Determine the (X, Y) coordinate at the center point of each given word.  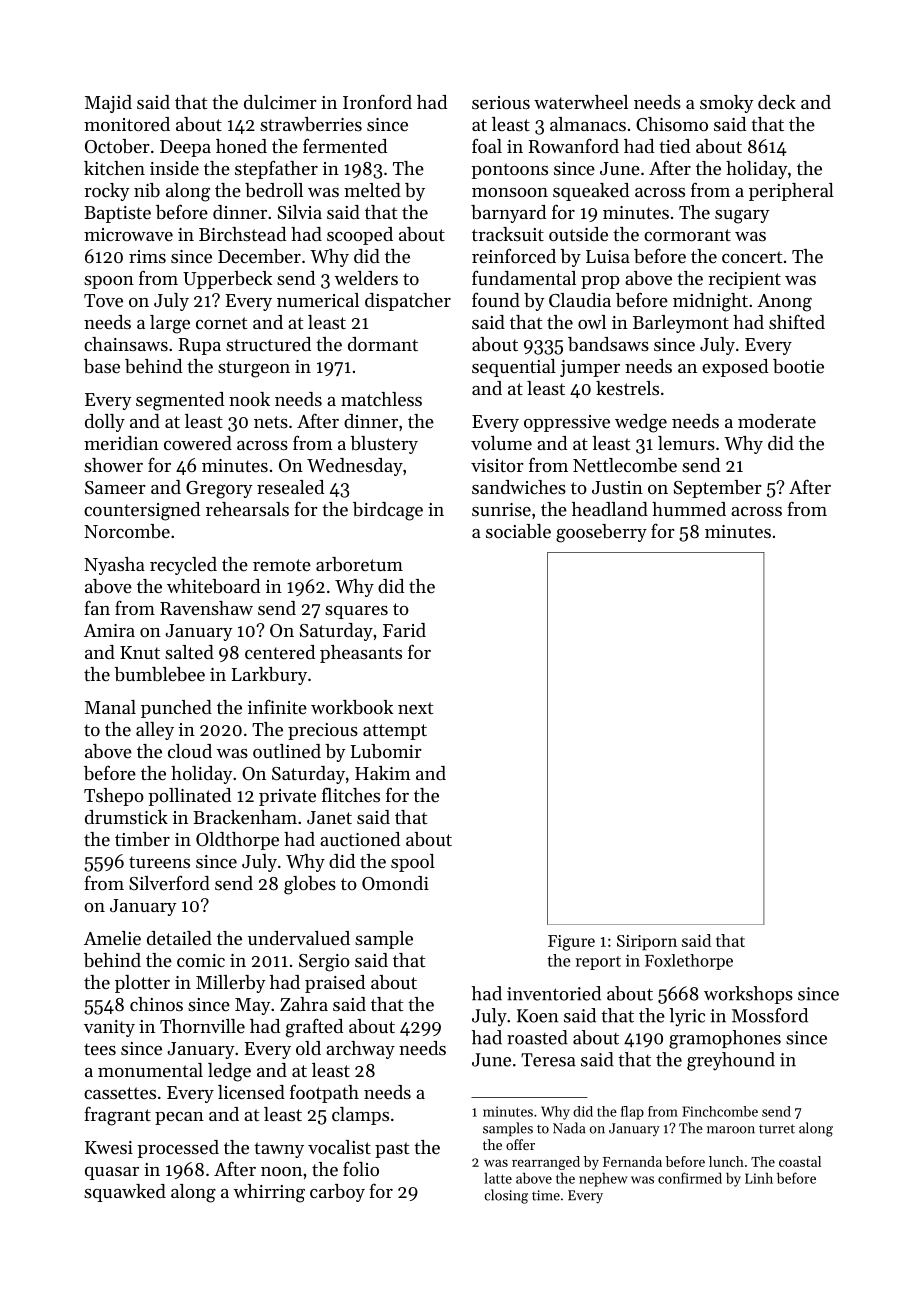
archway (360, 1050)
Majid (108, 104)
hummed (689, 509)
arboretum (359, 564)
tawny (279, 1150)
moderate (777, 421)
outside (578, 234)
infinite (277, 706)
